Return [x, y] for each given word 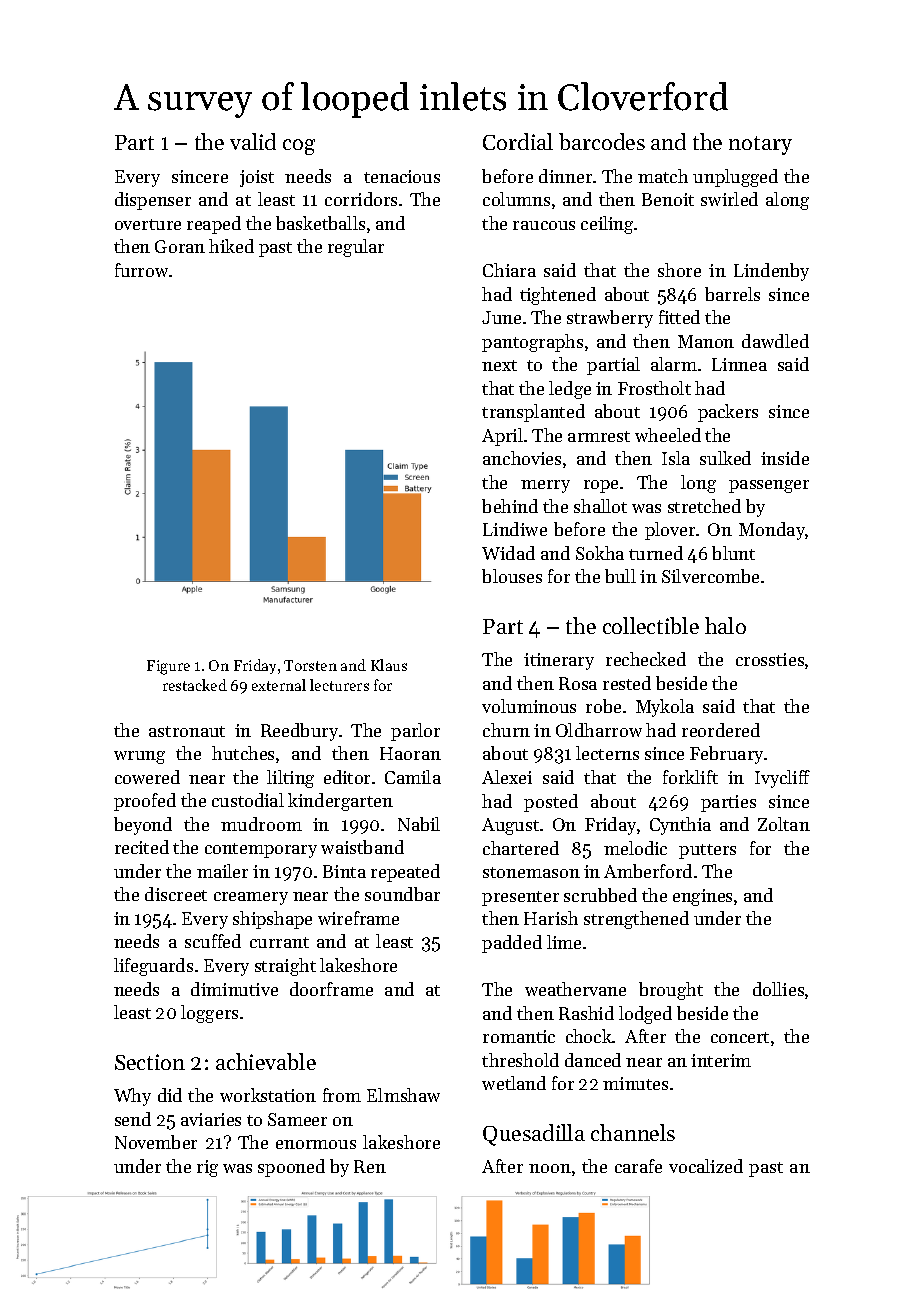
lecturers [339, 685]
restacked [195, 685]
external [279, 685]
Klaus [389, 665]
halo [725, 625]
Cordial [518, 141]
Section [150, 1062]
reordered [721, 730]
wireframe [358, 918]
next [499, 365]
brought [671, 991]
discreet [176, 894]
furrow [141, 270]
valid [253, 141]
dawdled [775, 341]
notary [760, 145]
